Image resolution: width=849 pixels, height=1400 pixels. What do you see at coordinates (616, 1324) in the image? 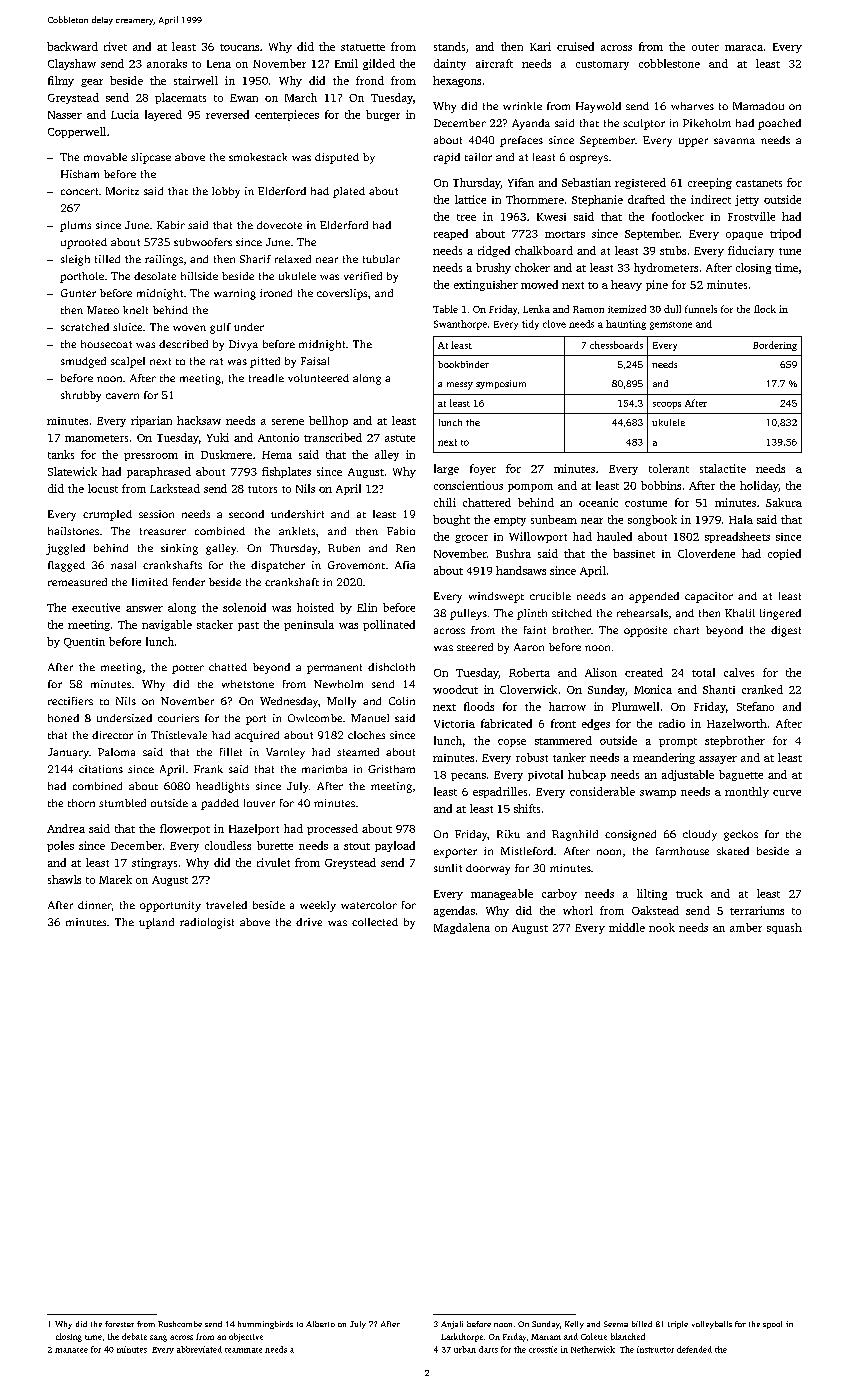
I see `Seema` at bounding box center [616, 1324].
